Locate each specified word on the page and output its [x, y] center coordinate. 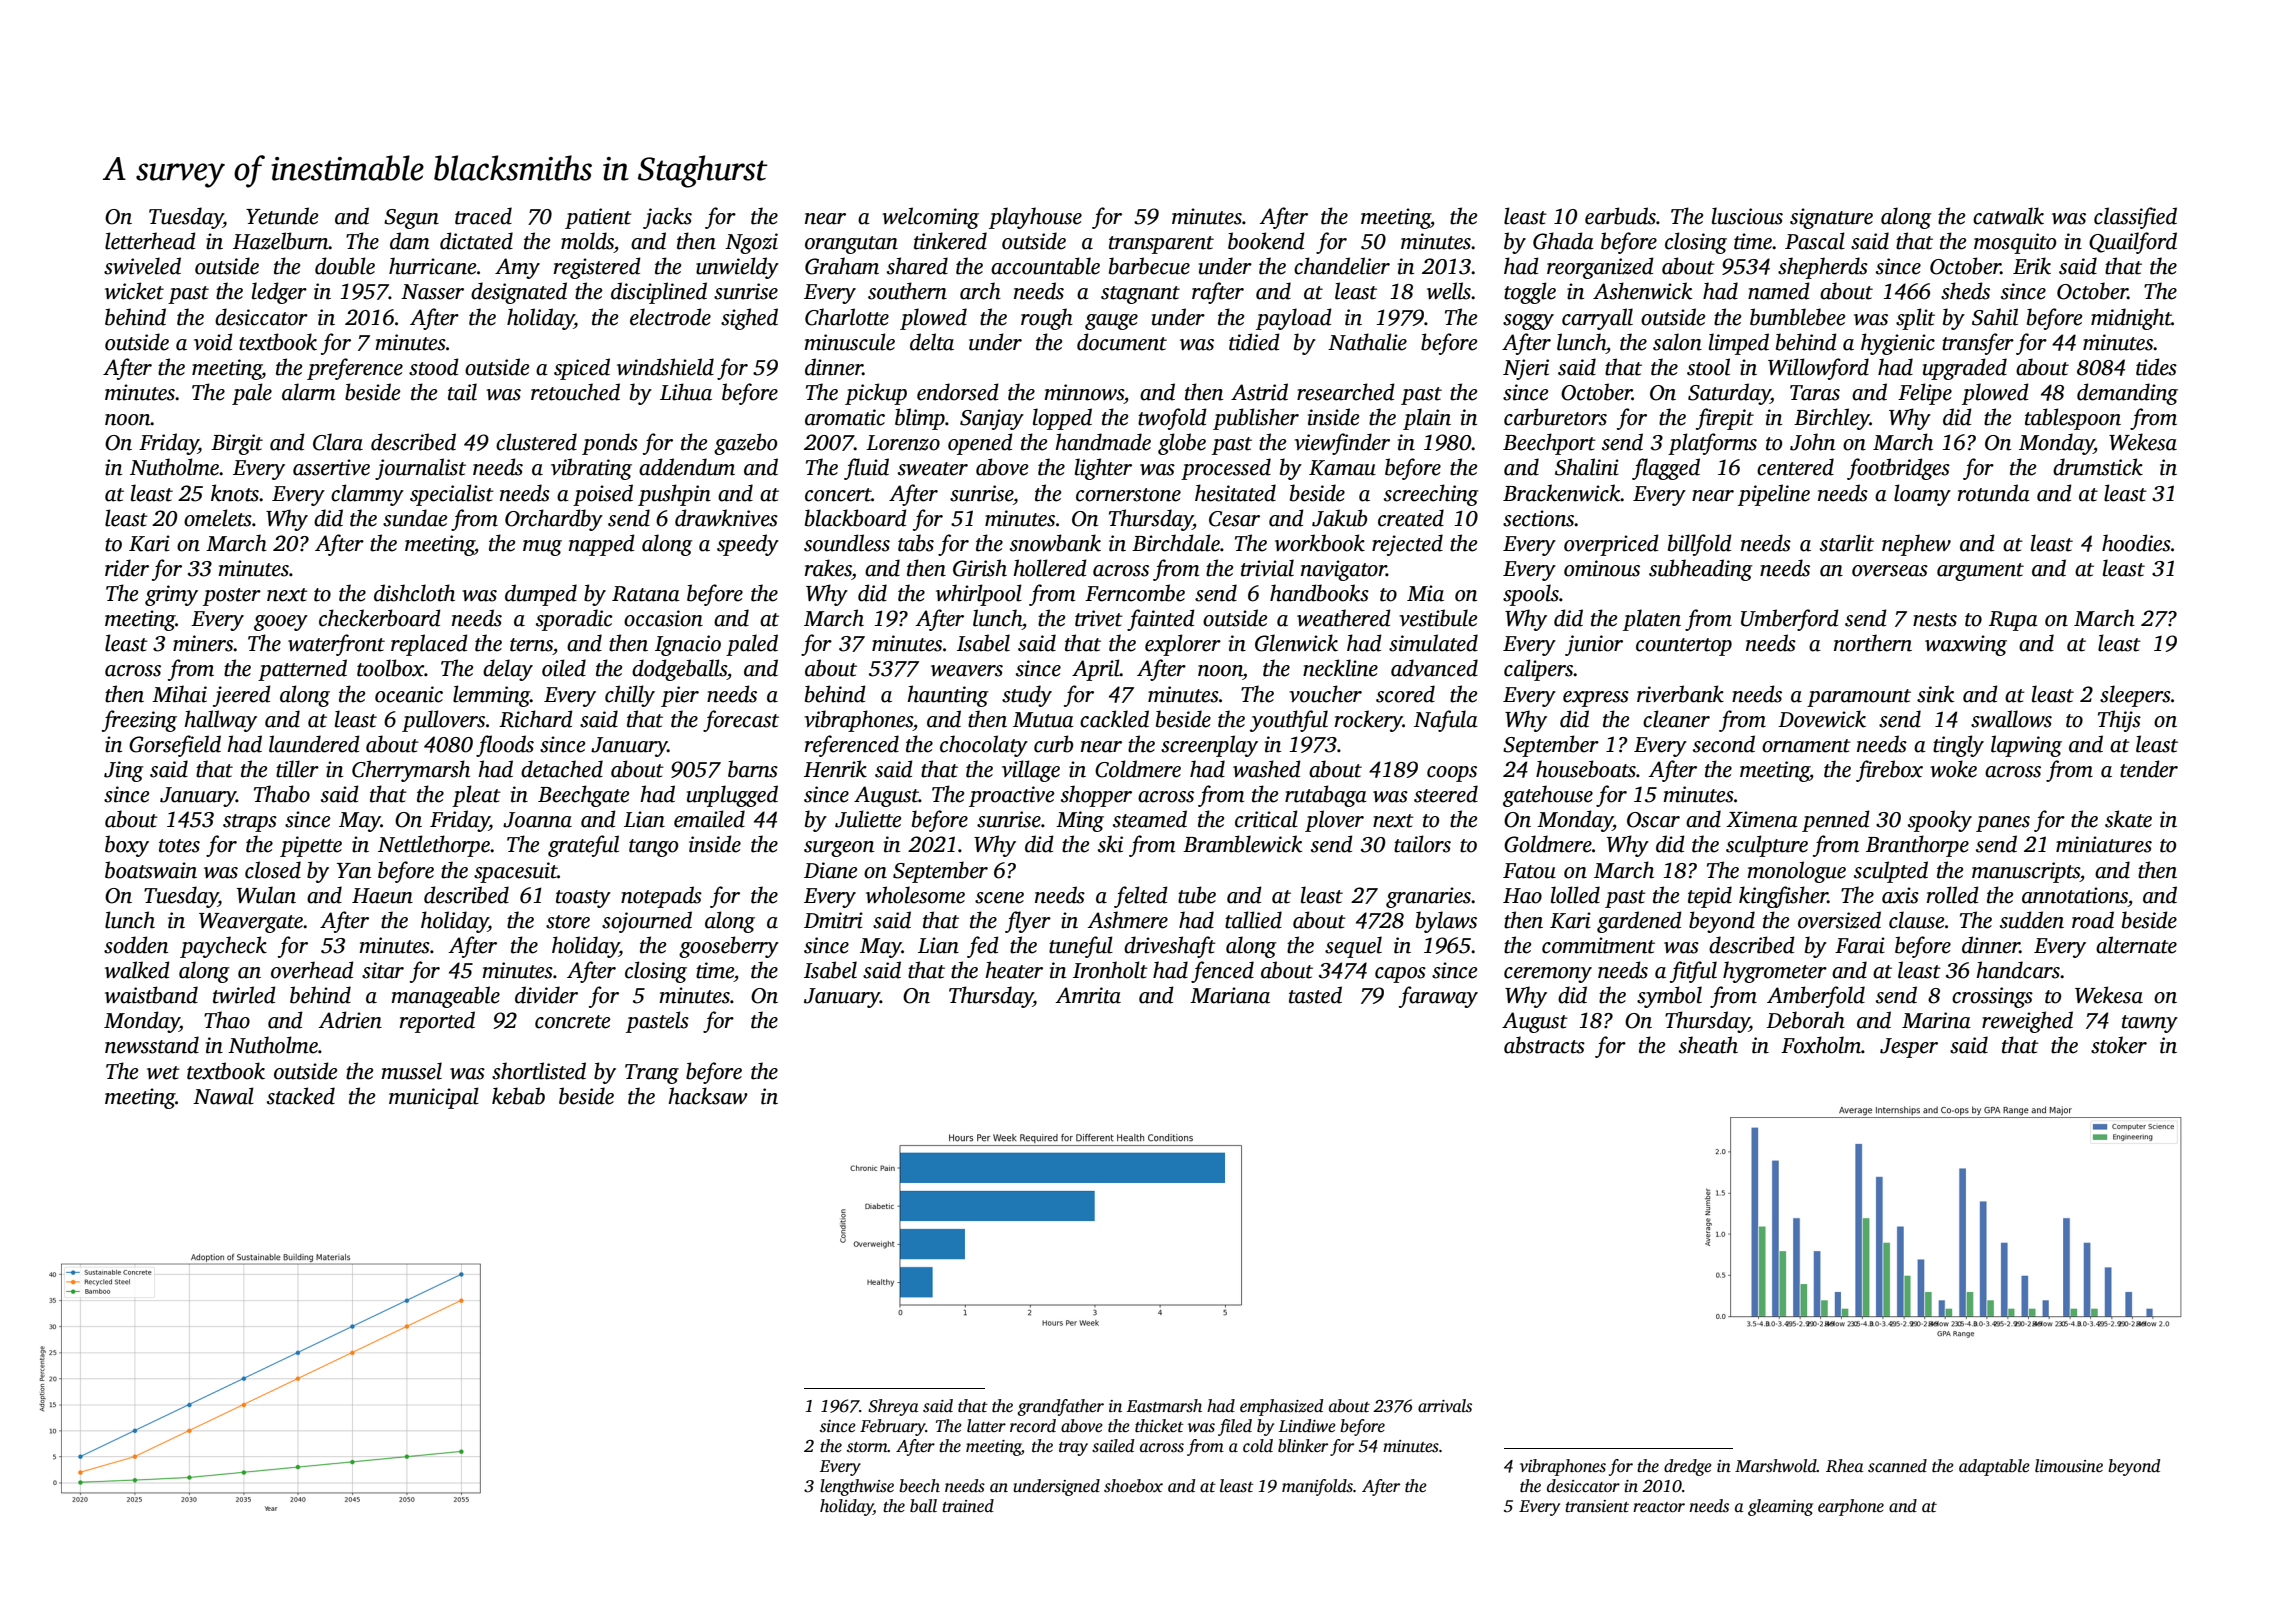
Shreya [893, 1407]
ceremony [1548, 975]
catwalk [2008, 216]
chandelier [1342, 266]
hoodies [2136, 543]
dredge [1688, 1467]
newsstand [152, 1045]
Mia [1425, 593]
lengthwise [857, 1487]
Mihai [179, 694]
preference [355, 369]
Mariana [1230, 995]
